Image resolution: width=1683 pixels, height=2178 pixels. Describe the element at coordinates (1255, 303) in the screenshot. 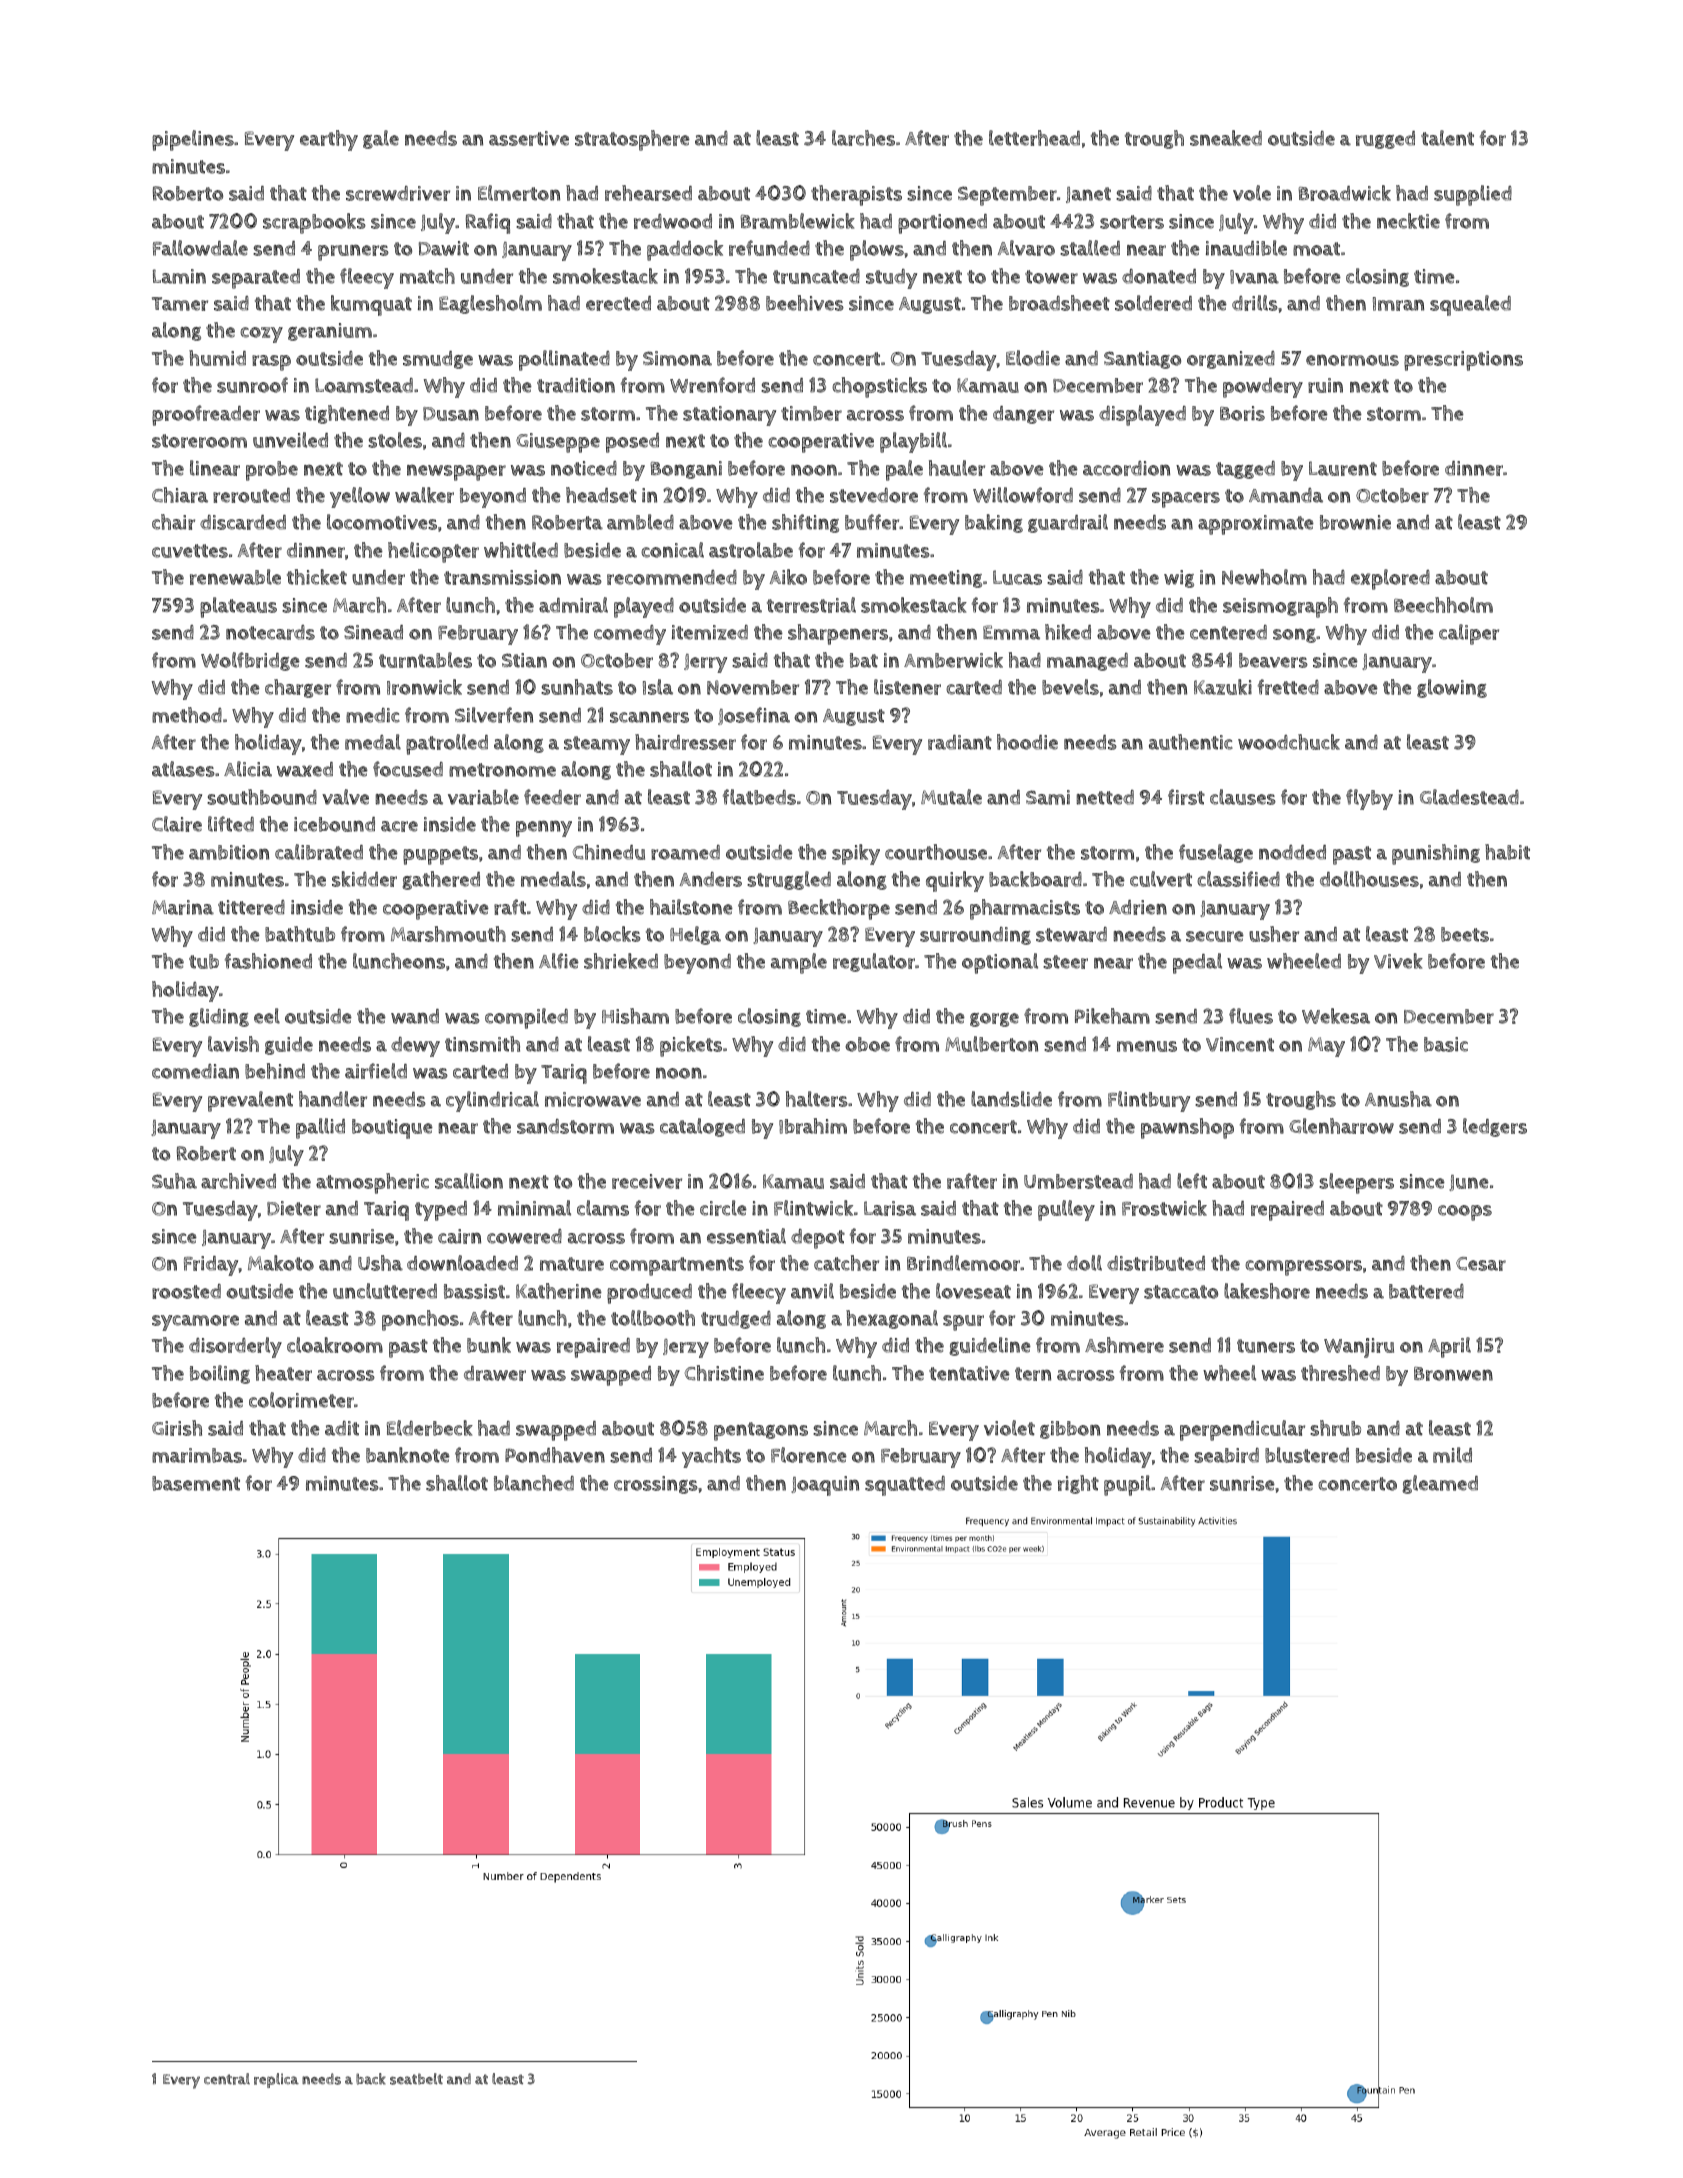

I see `drills` at that location.
